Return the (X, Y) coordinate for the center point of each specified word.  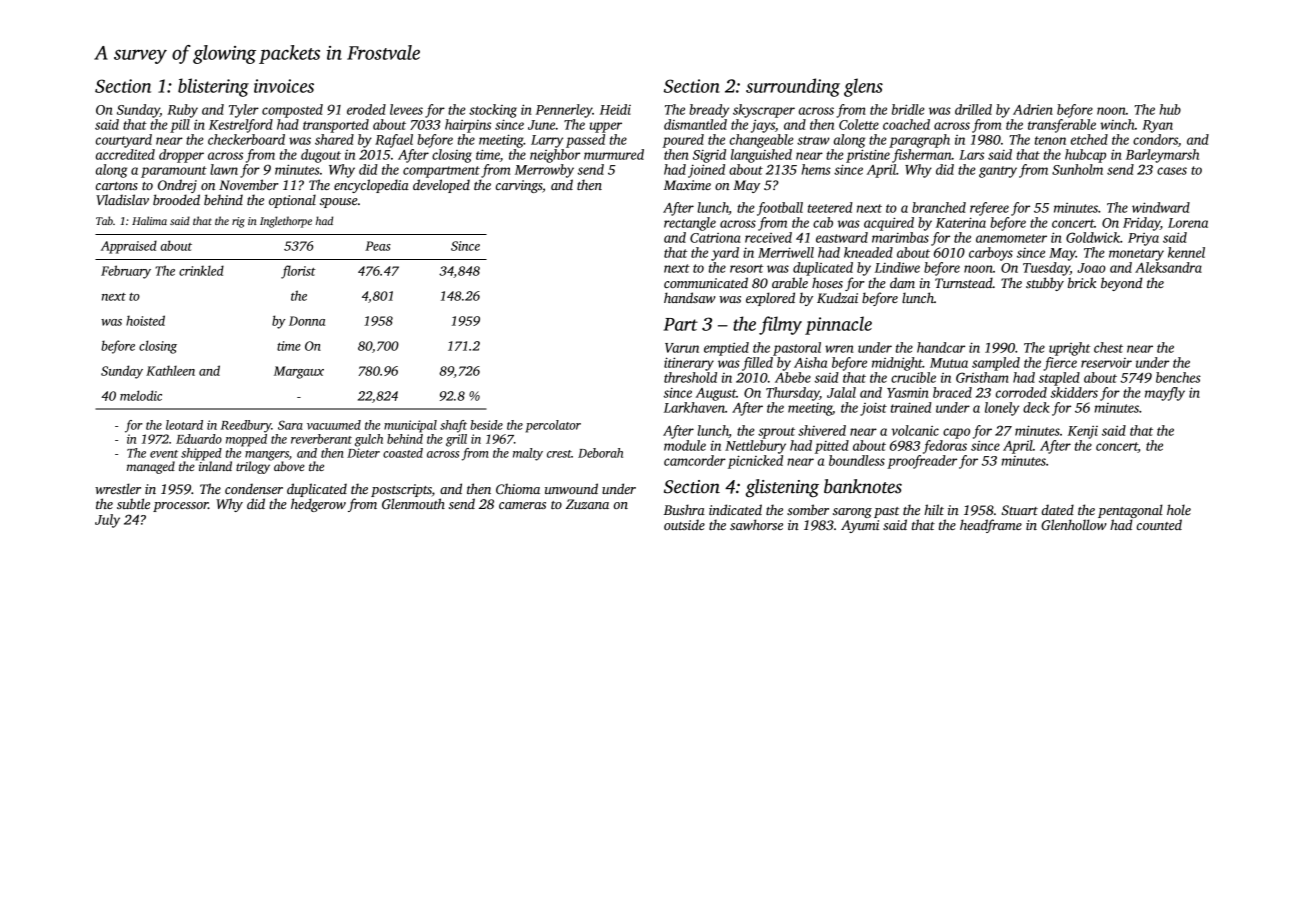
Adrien (1033, 109)
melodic (141, 395)
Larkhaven (694, 407)
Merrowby (544, 171)
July (107, 521)
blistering (213, 87)
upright (1069, 349)
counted (1159, 524)
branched (939, 207)
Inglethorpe (286, 222)
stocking (493, 111)
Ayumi (860, 526)
